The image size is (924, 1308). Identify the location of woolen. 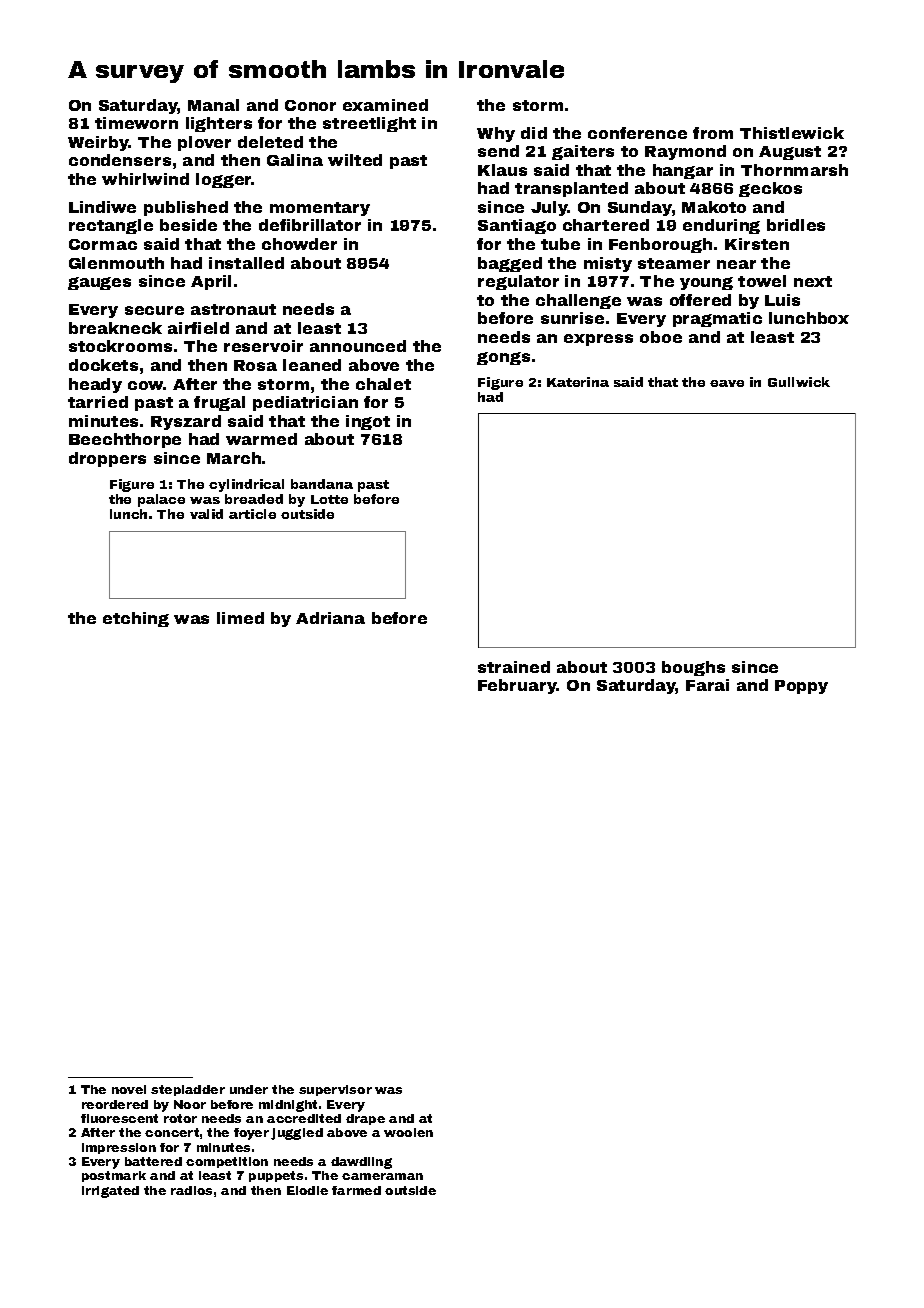
(408, 1132).
